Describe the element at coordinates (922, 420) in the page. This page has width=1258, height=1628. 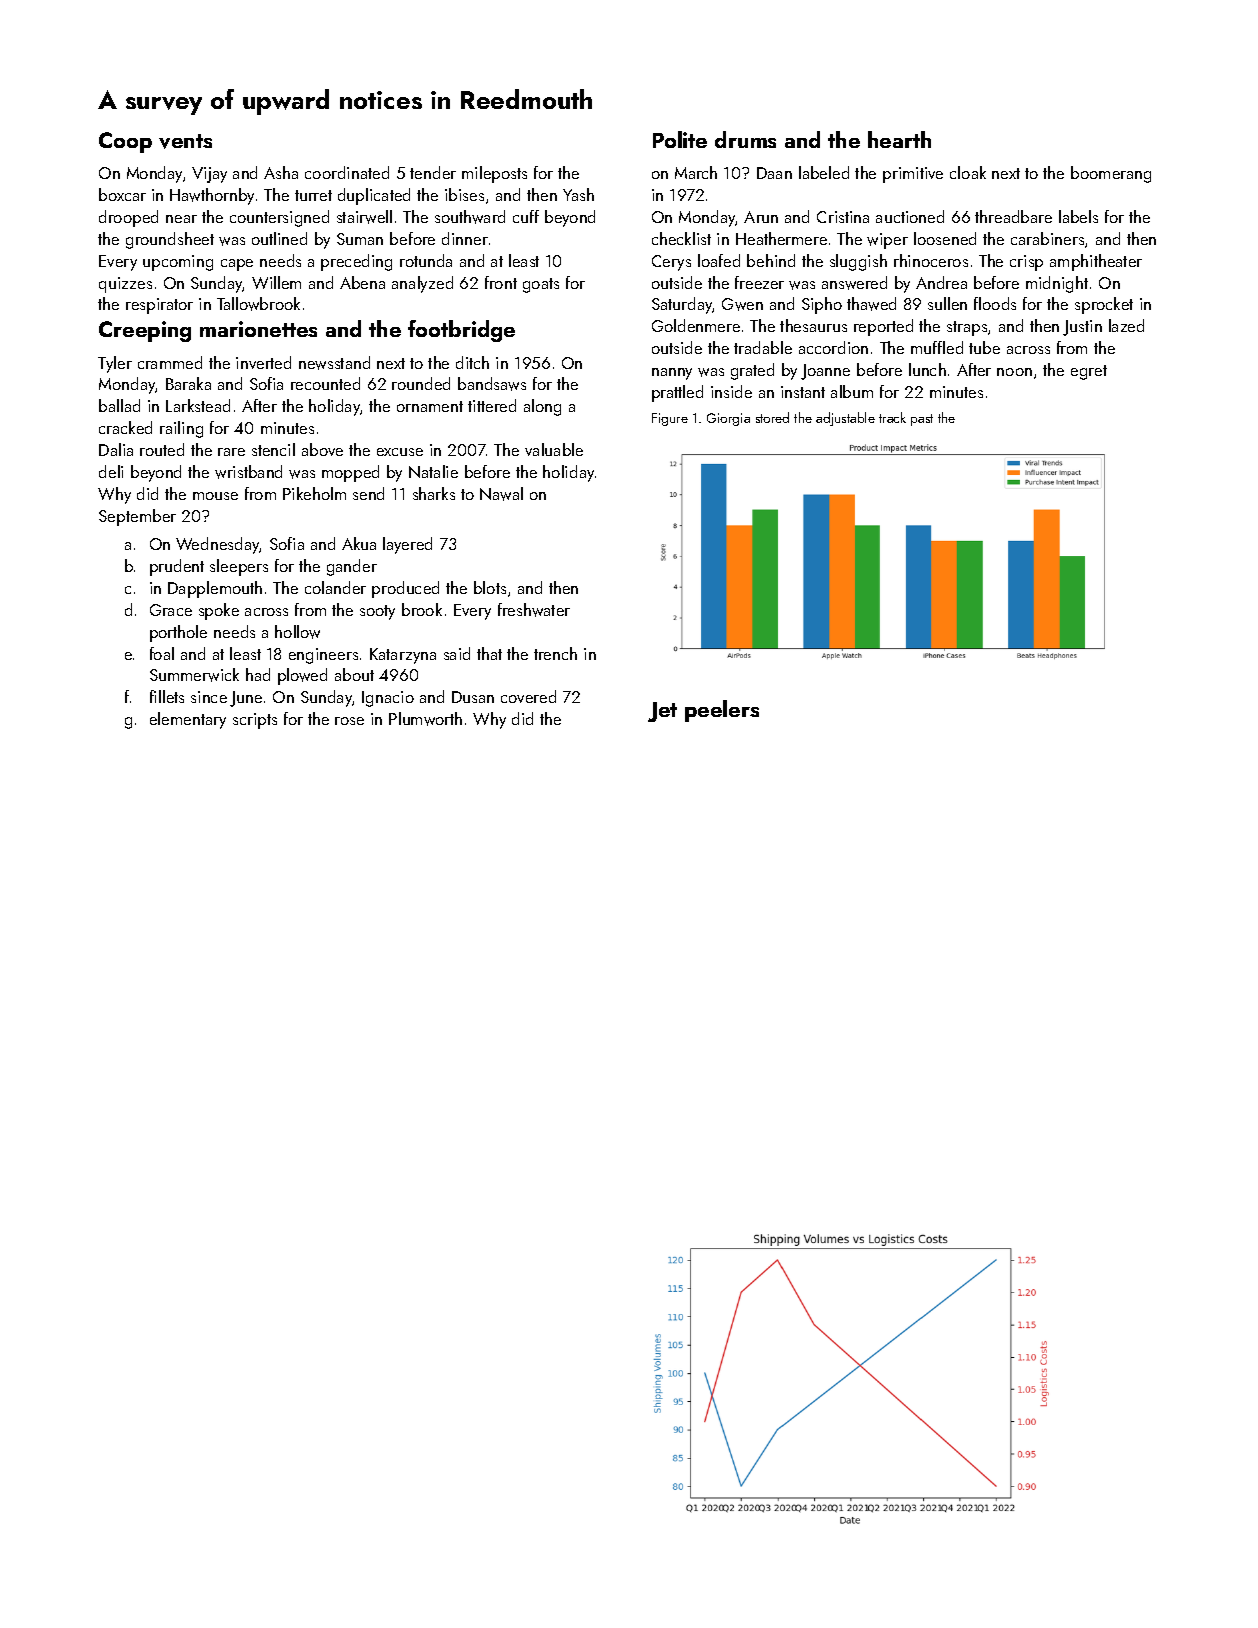
I see `past` at that location.
